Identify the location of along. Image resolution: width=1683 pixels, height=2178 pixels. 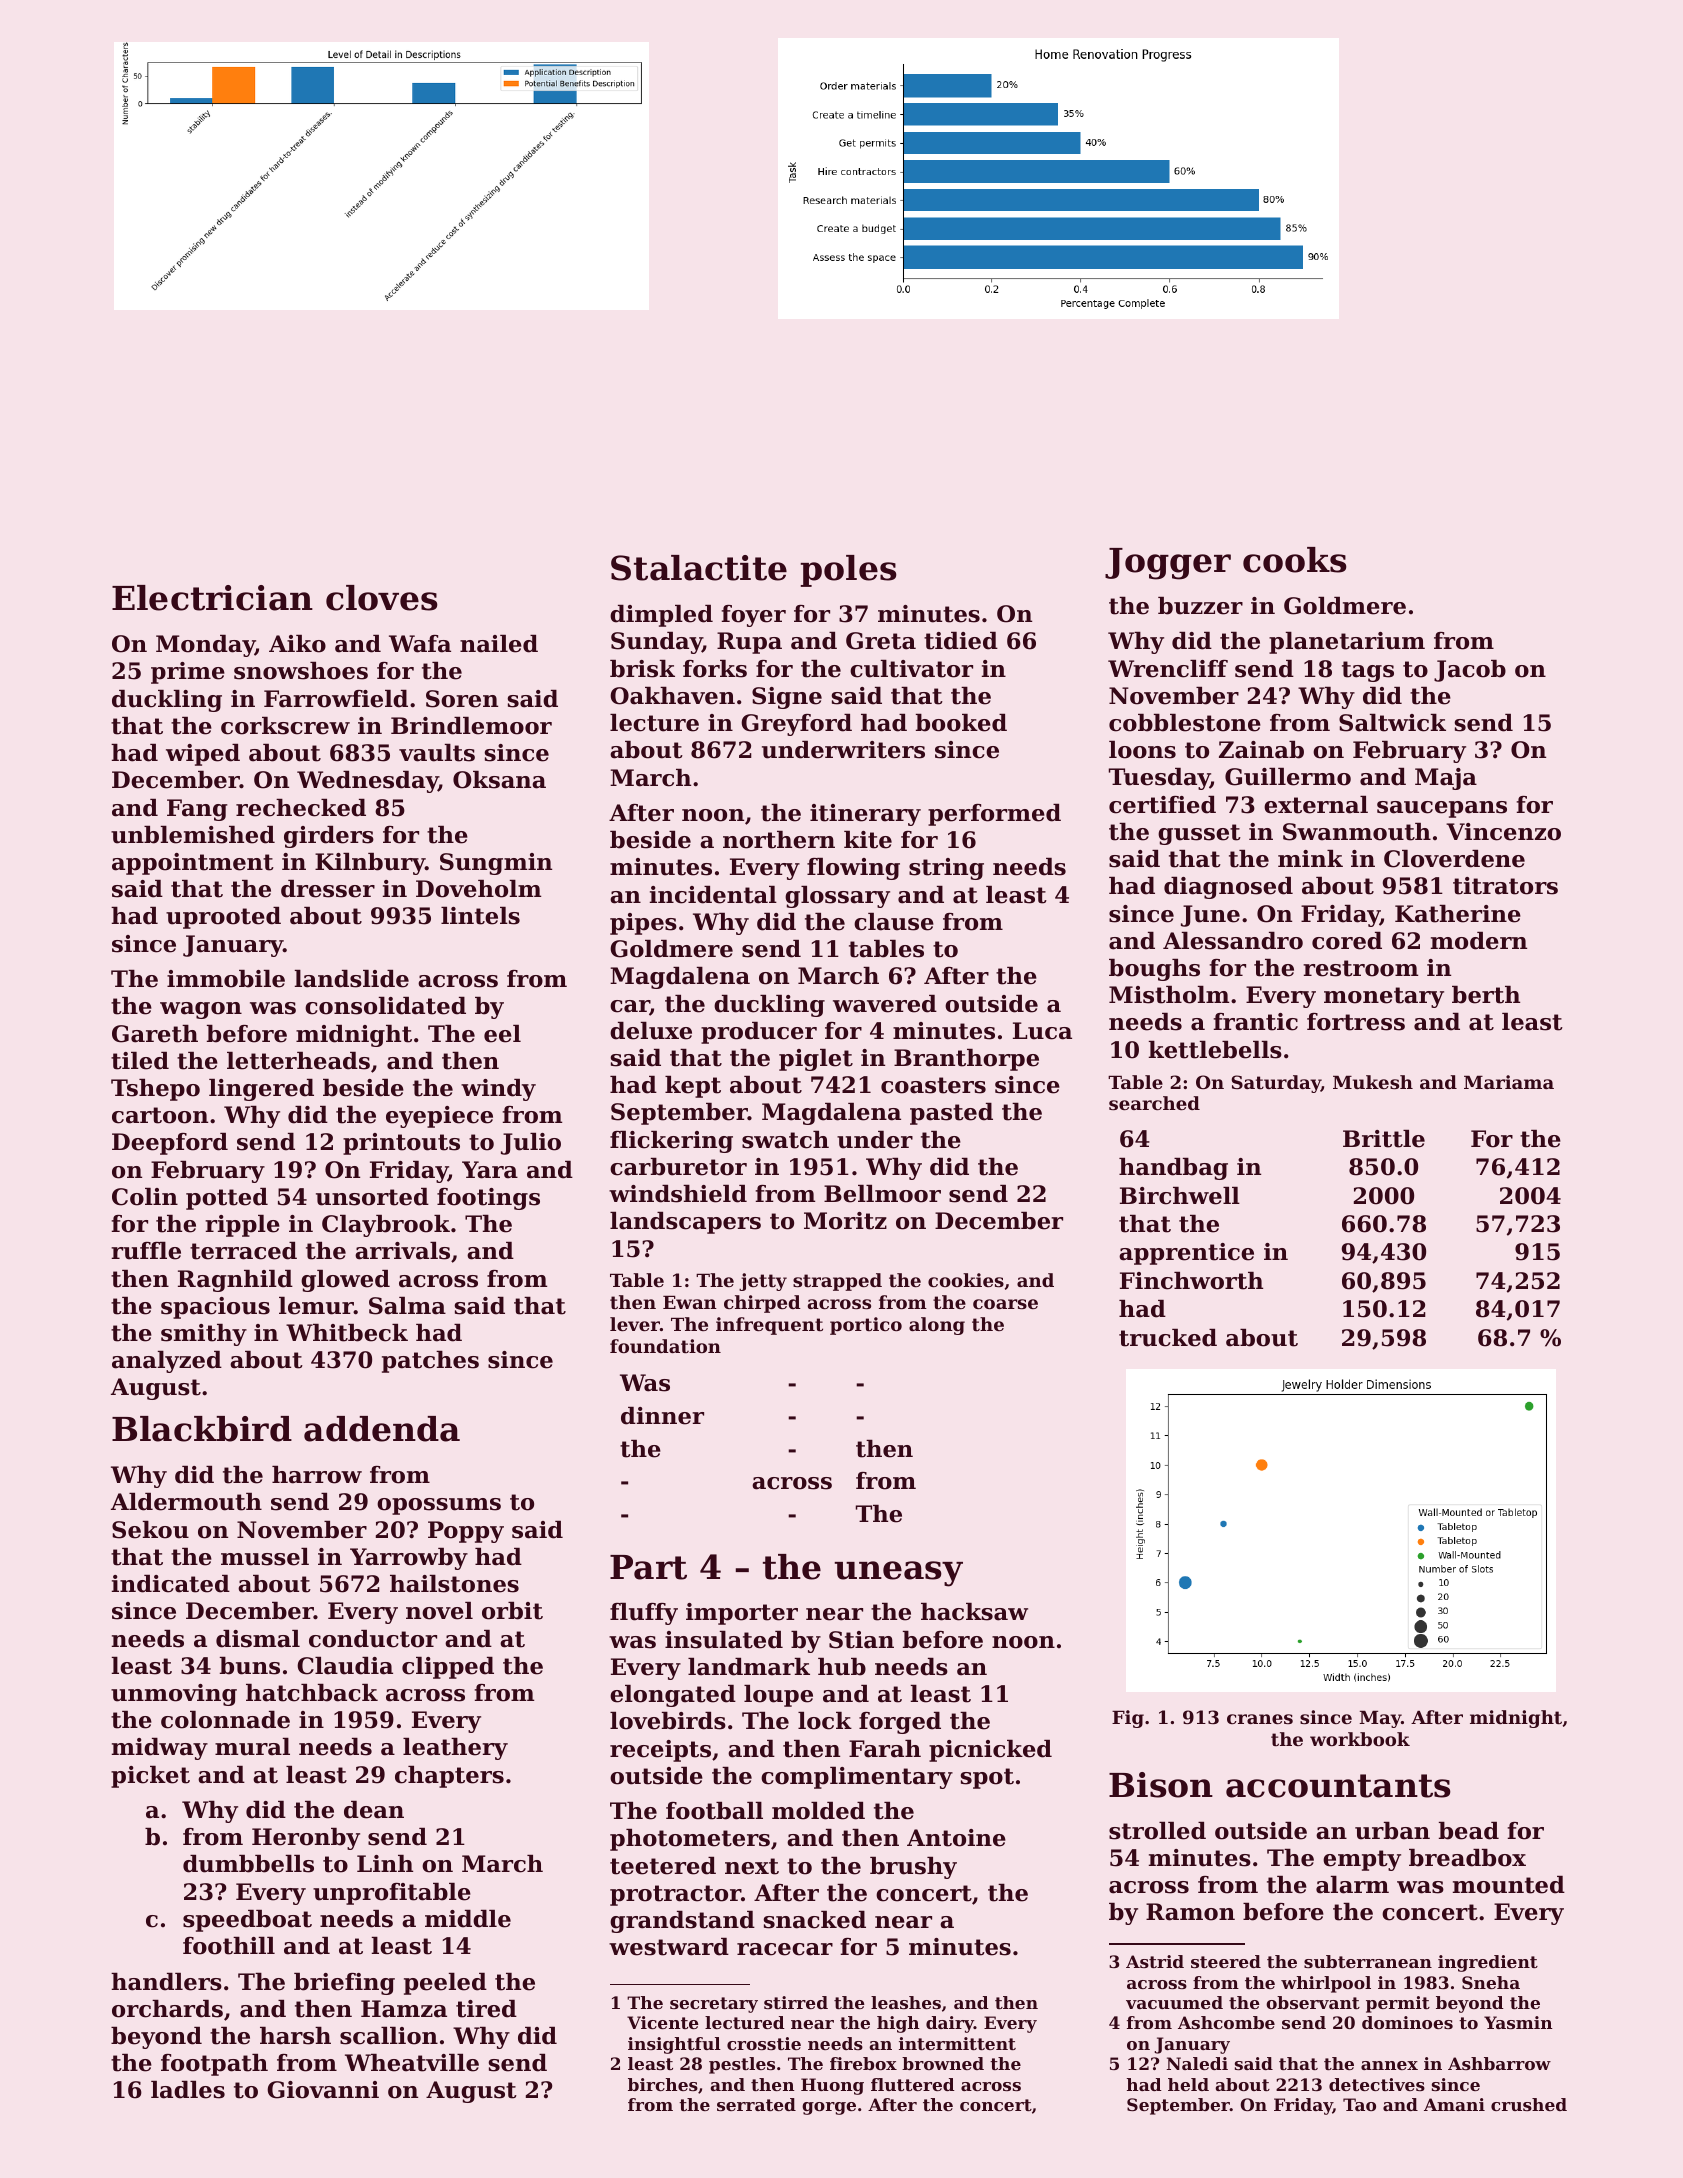
(937, 1326).
